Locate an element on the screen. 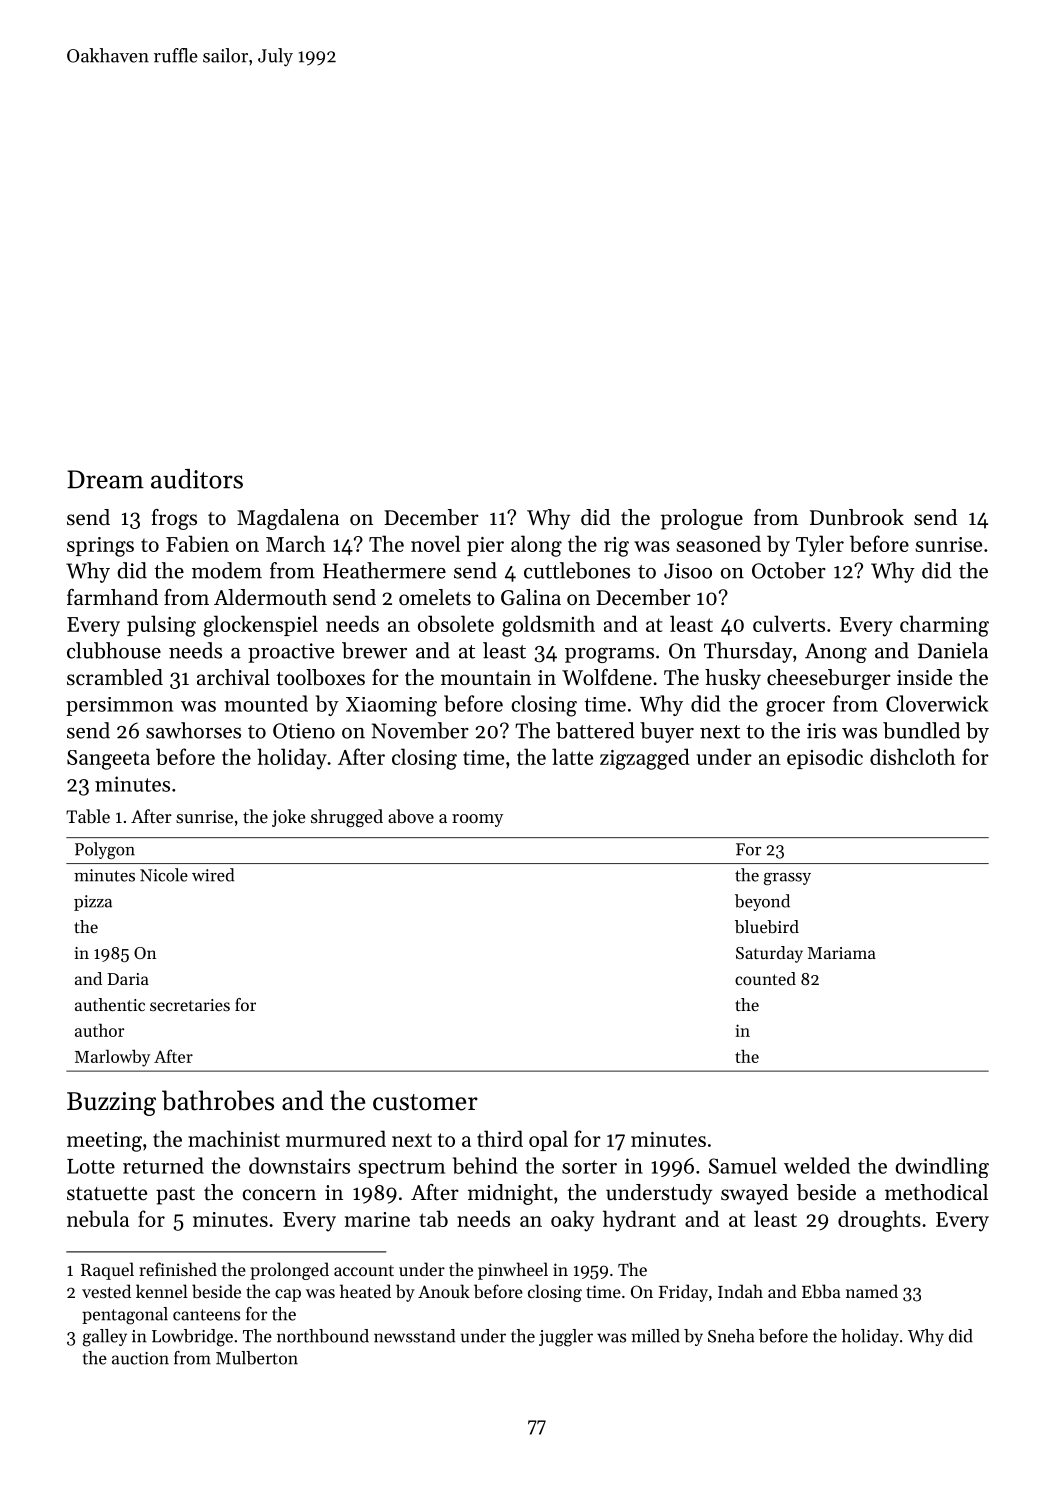  Polygon is located at coordinates (105, 850).
